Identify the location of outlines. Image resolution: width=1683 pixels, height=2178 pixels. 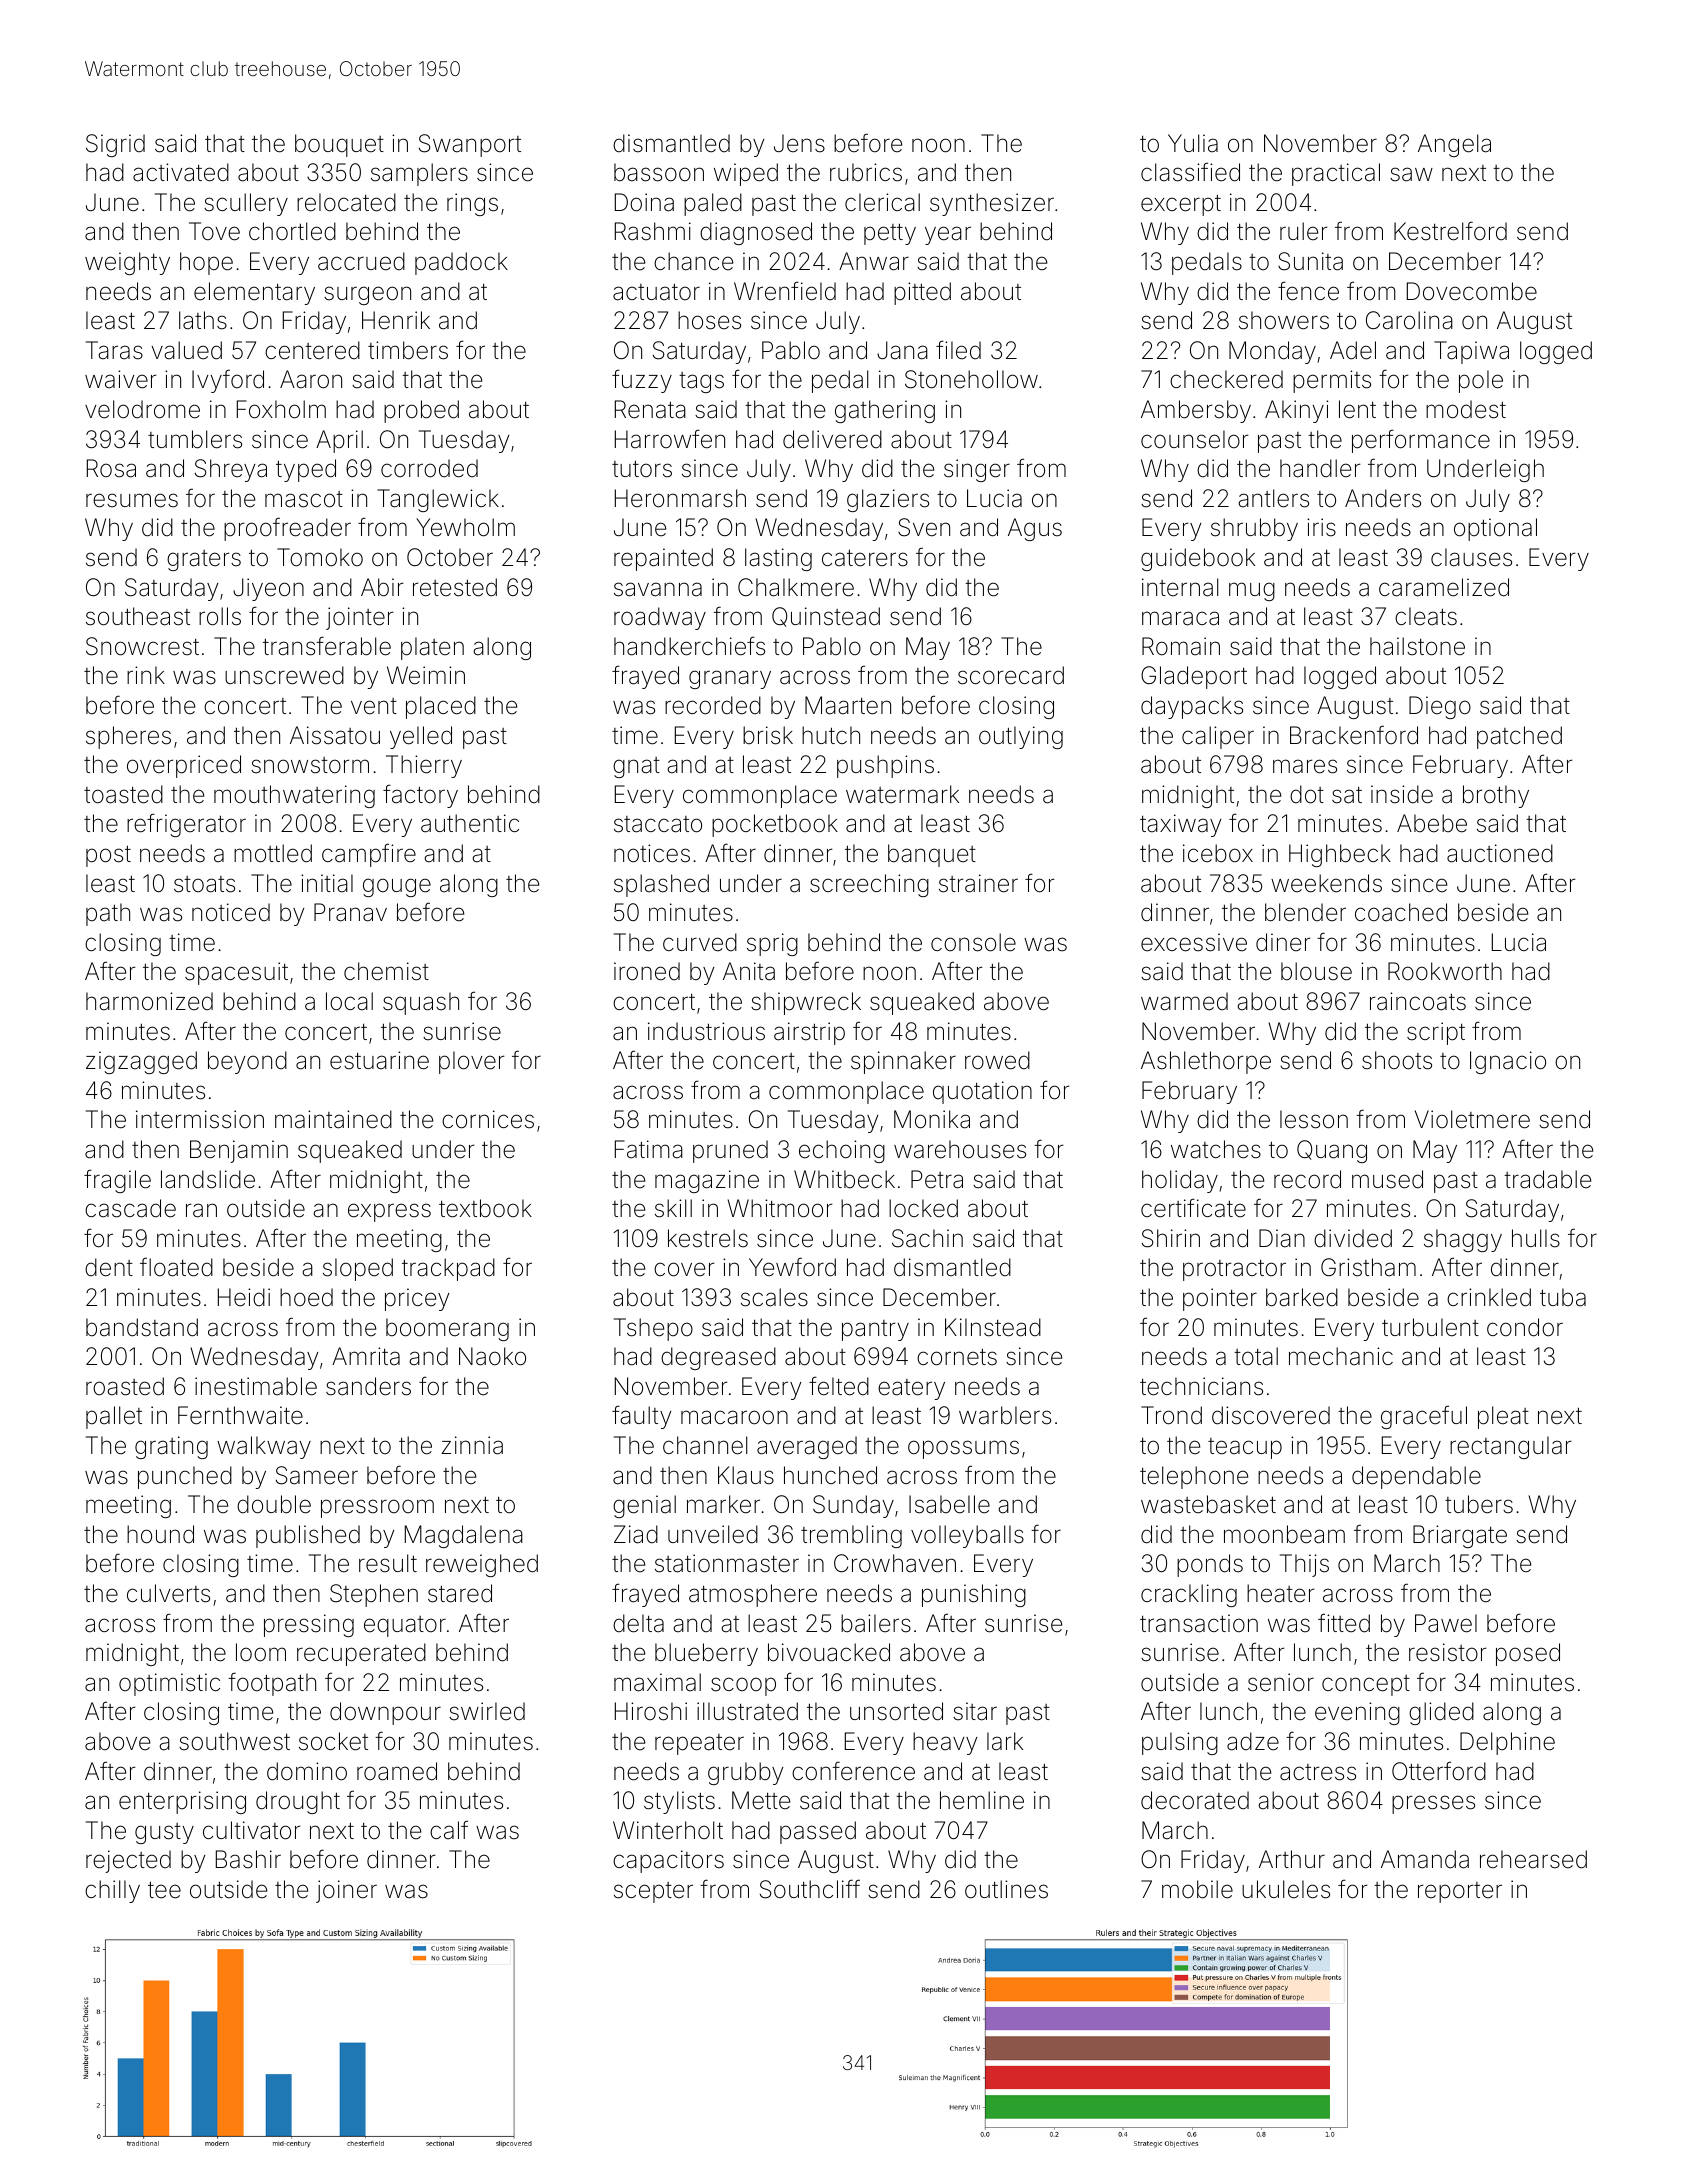
(1006, 1889).
